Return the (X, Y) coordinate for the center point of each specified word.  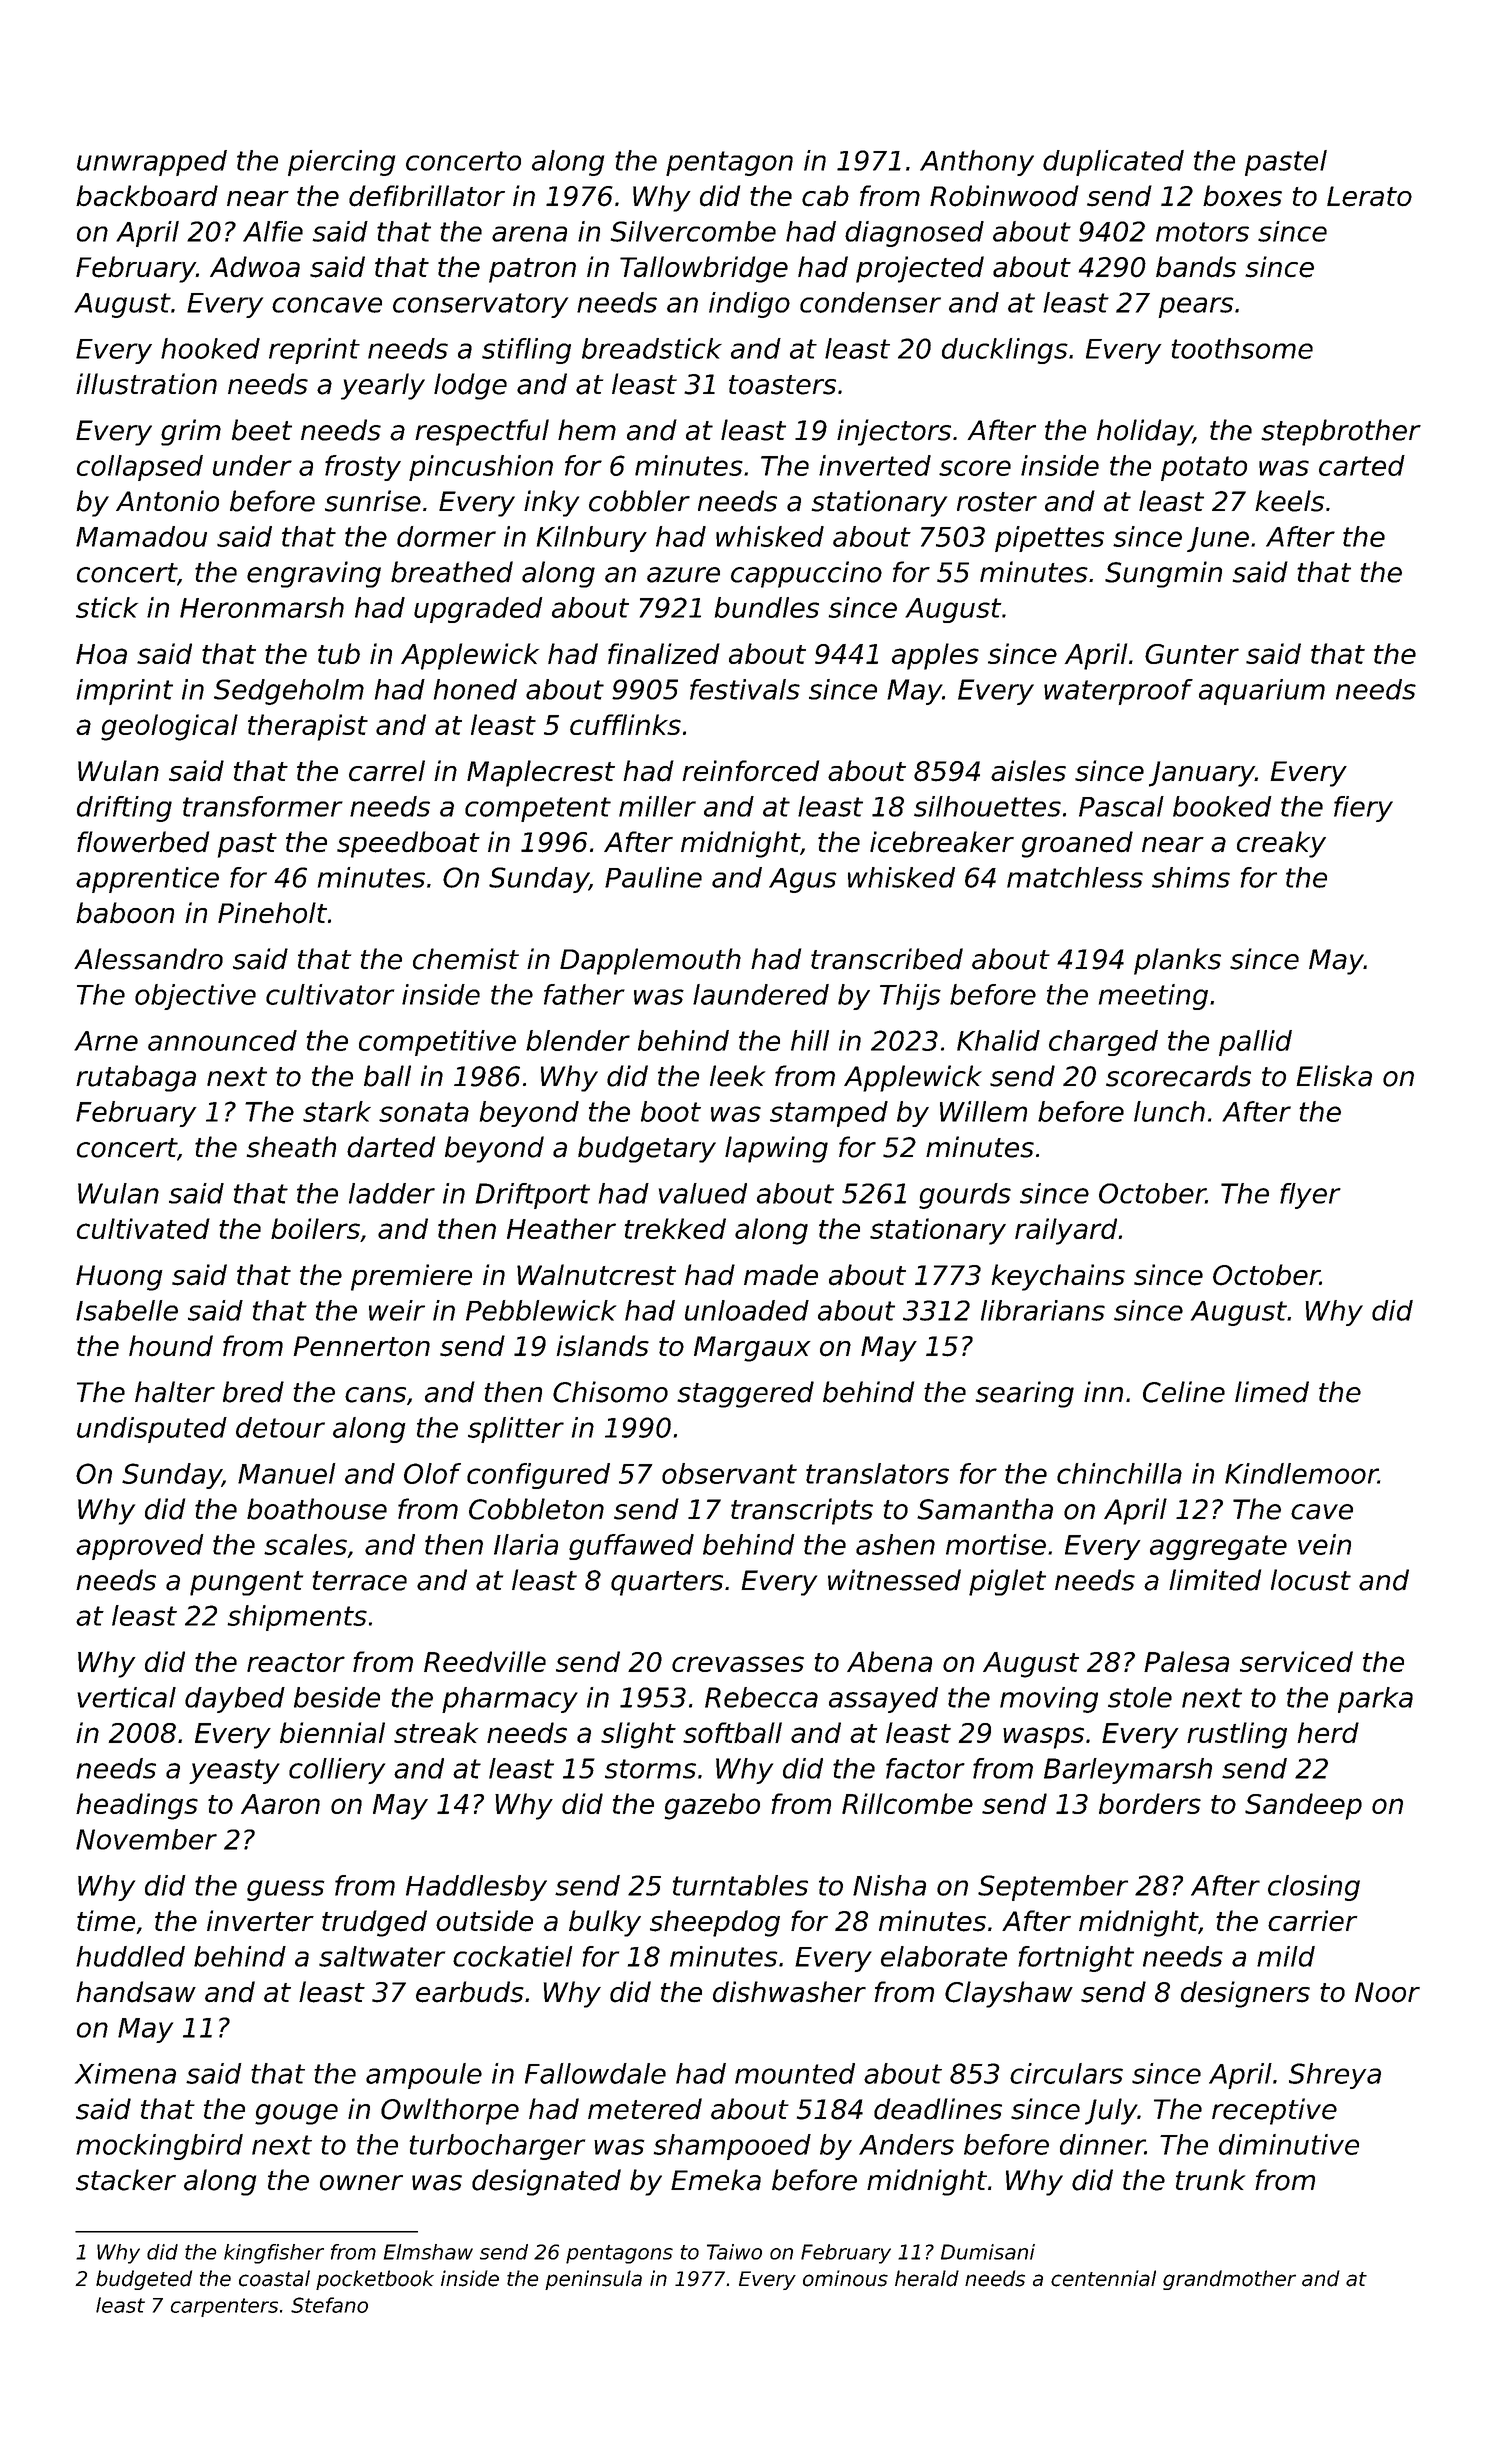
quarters (667, 1583)
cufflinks (625, 724)
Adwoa (255, 267)
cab (825, 196)
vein (1324, 1544)
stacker (126, 2180)
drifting (124, 809)
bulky (605, 1923)
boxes (1242, 196)
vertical (126, 1697)
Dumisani (988, 2252)
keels (1289, 501)
